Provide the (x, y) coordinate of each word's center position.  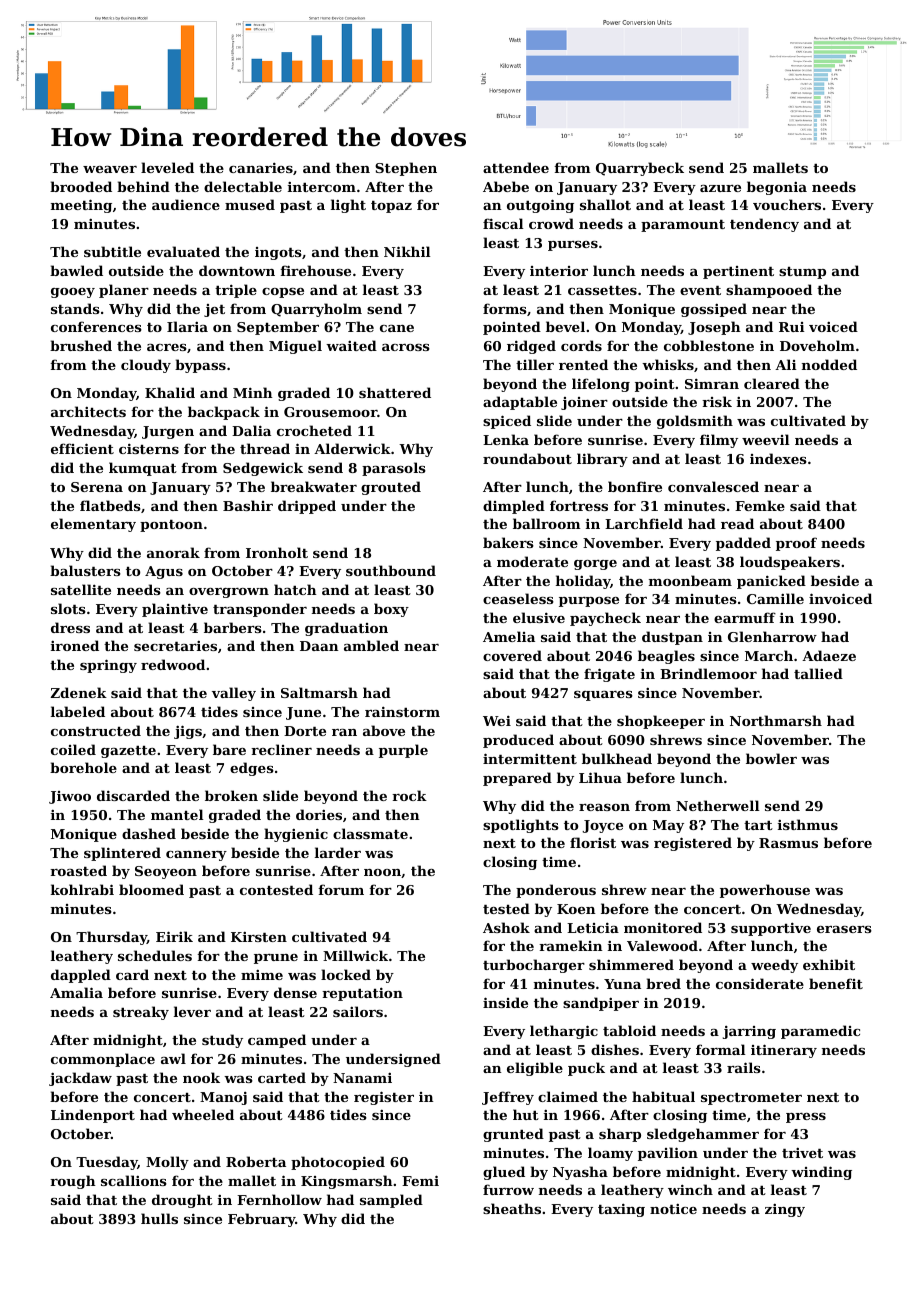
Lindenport (93, 1116)
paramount (683, 226)
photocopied (338, 1163)
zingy (785, 1210)
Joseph (714, 328)
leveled (167, 167)
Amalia (76, 992)
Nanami (362, 1078)
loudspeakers (790, 563)
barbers (233, 627)
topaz (391, 207)
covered (512, 655)
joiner (584, 403)
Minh (252, 392)
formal (720, 1049)
